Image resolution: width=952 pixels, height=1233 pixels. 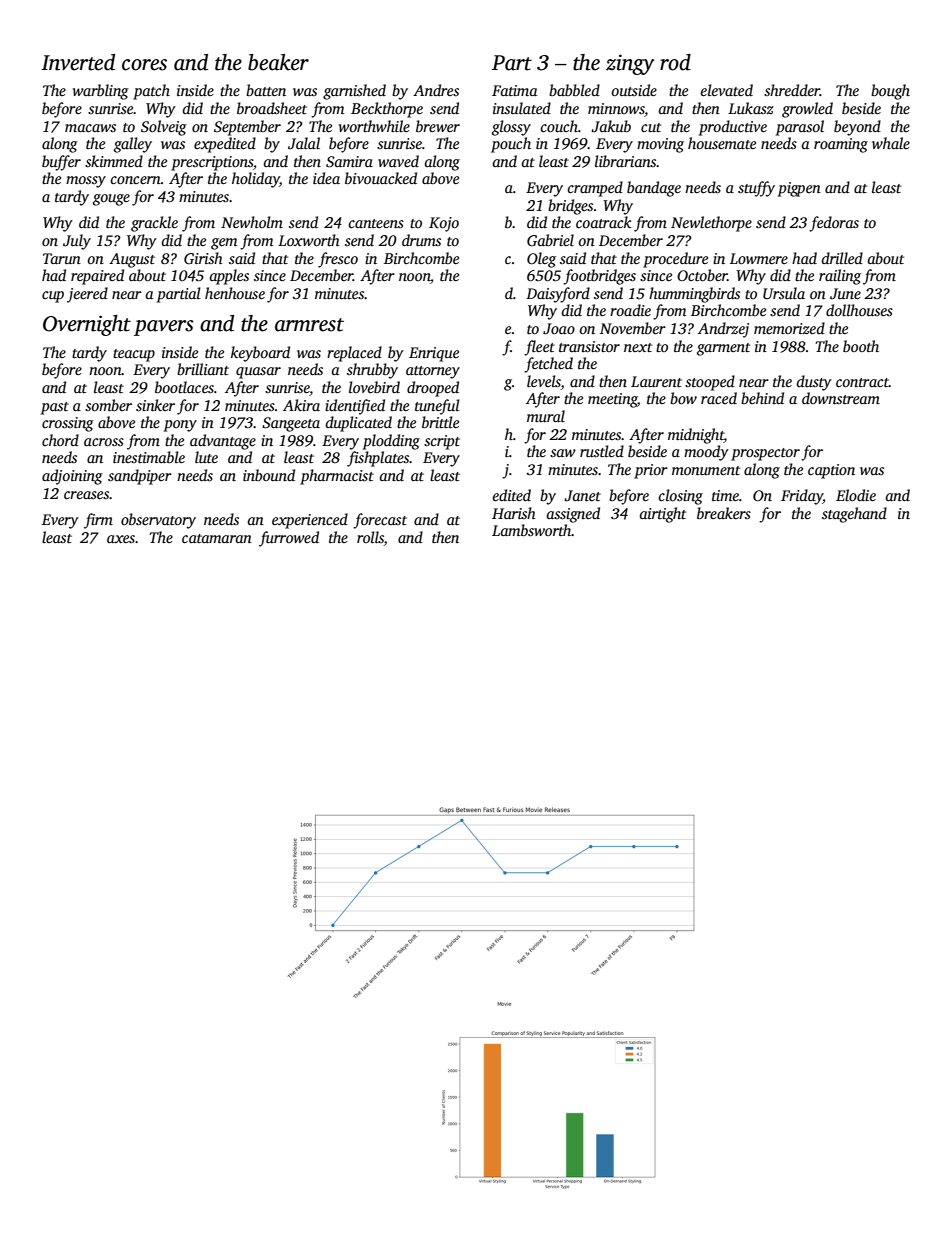 What do you see at coordinates (370, 537) in the screenshot?
I see `rolls` at bounding box center [370, 537].
